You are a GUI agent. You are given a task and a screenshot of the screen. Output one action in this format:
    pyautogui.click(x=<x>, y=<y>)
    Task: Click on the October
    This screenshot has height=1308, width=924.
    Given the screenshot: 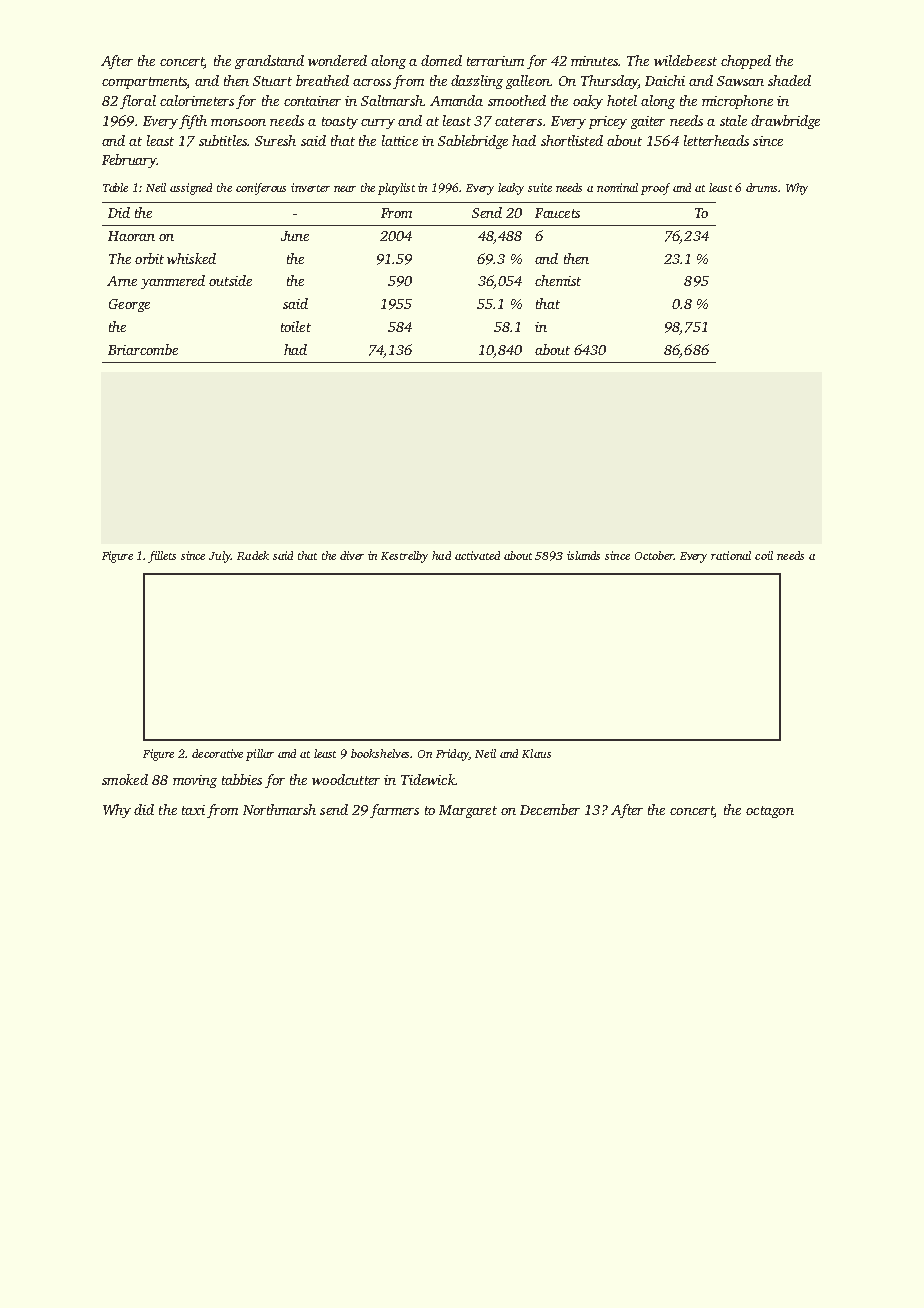 What is the action you would take?
    pyautogui.click(x=654, y=555)
